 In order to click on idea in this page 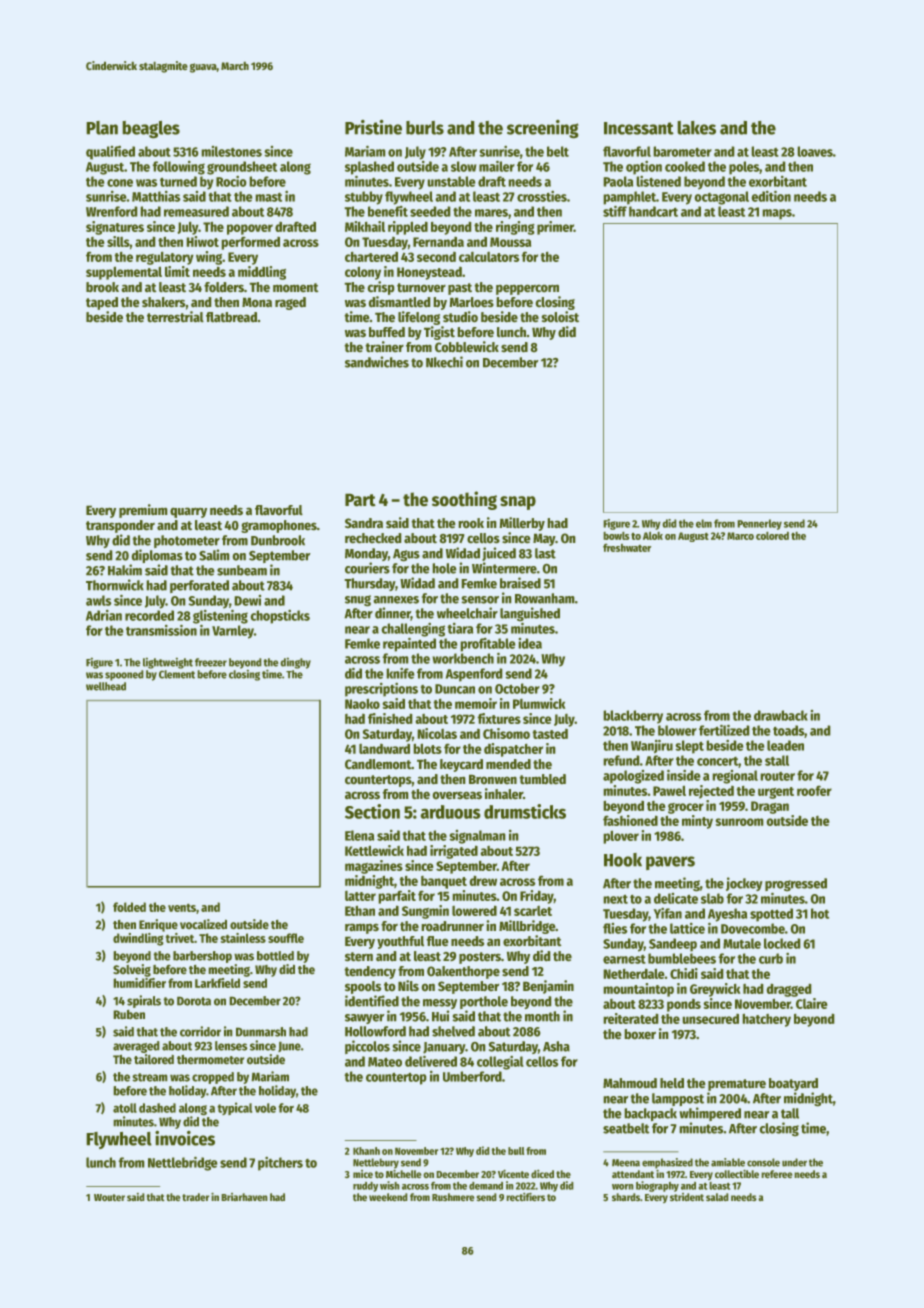, I will do `click(530, 643)`.
